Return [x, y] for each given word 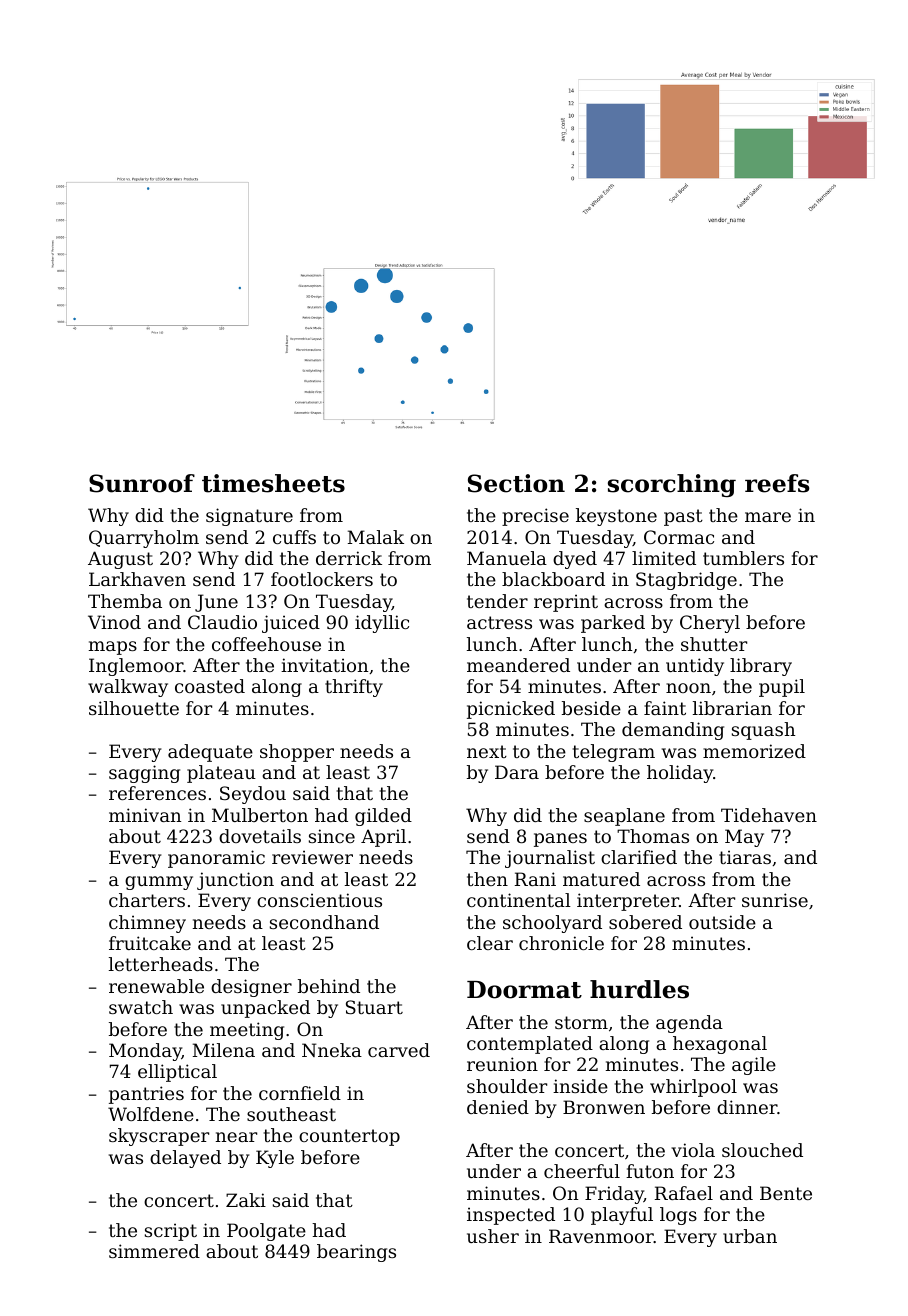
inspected [511, 1216]
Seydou [253, 795]
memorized [754, 751]
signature [249, 517]
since [332, 836]
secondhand [324, 922]
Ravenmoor [601, 1236]
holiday [680, 774]
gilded [383, 817]
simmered [154, 1251]
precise [535, 517]
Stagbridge [686, 581]
